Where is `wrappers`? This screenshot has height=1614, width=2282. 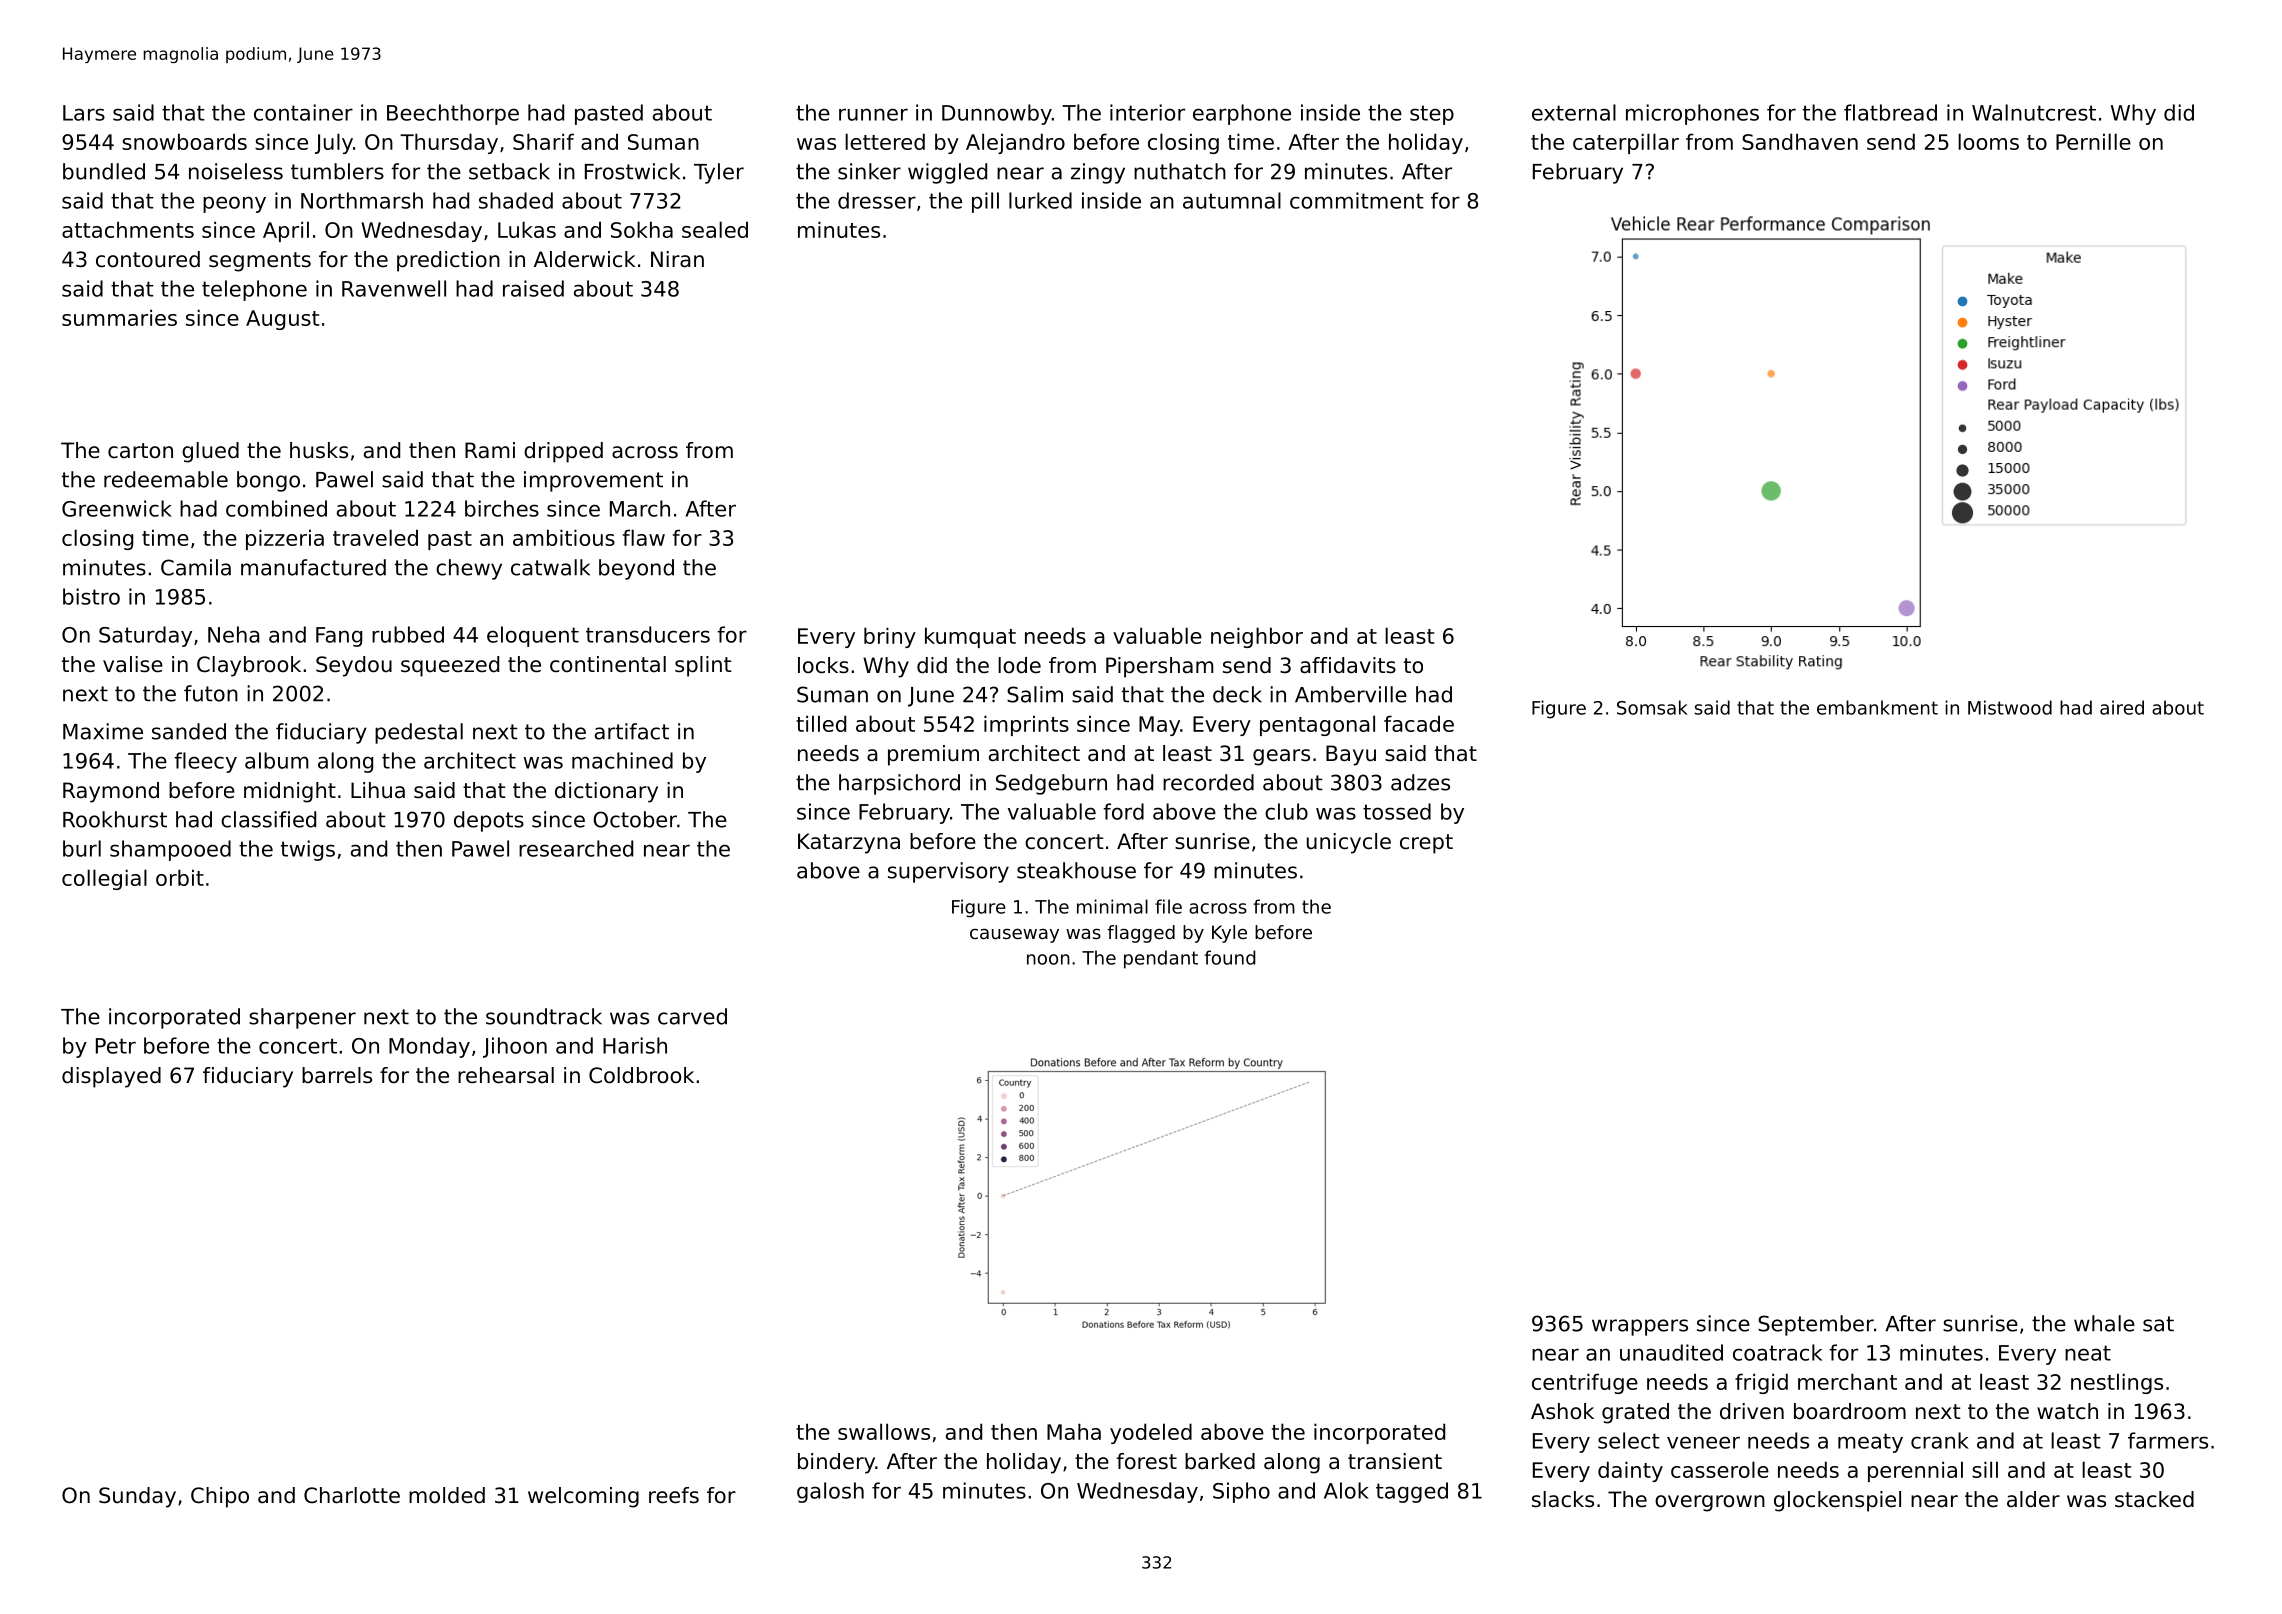
wrappers is located at coordinates (1640, 1327).
